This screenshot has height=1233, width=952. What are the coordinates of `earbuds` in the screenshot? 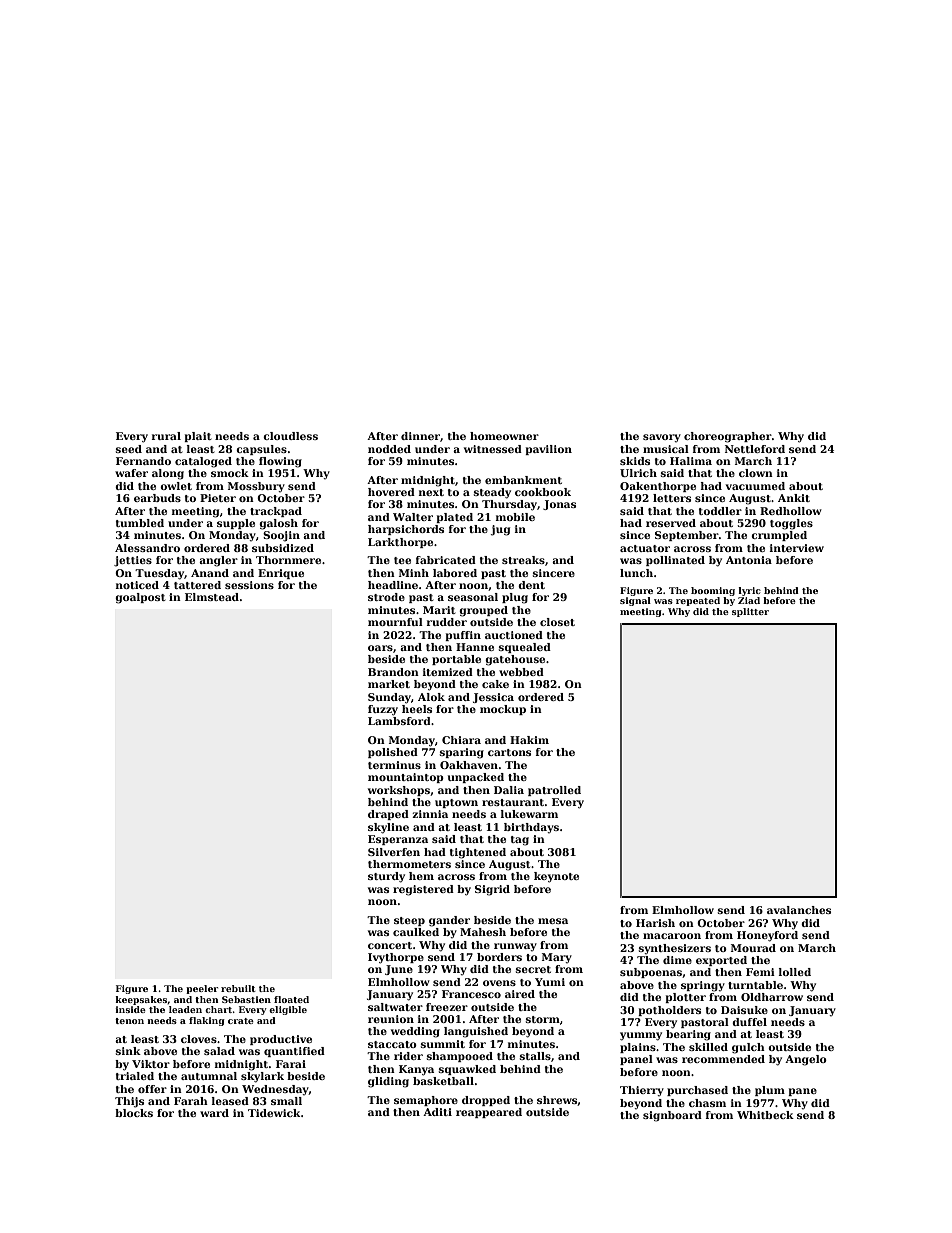 It's located at (157, 498).
